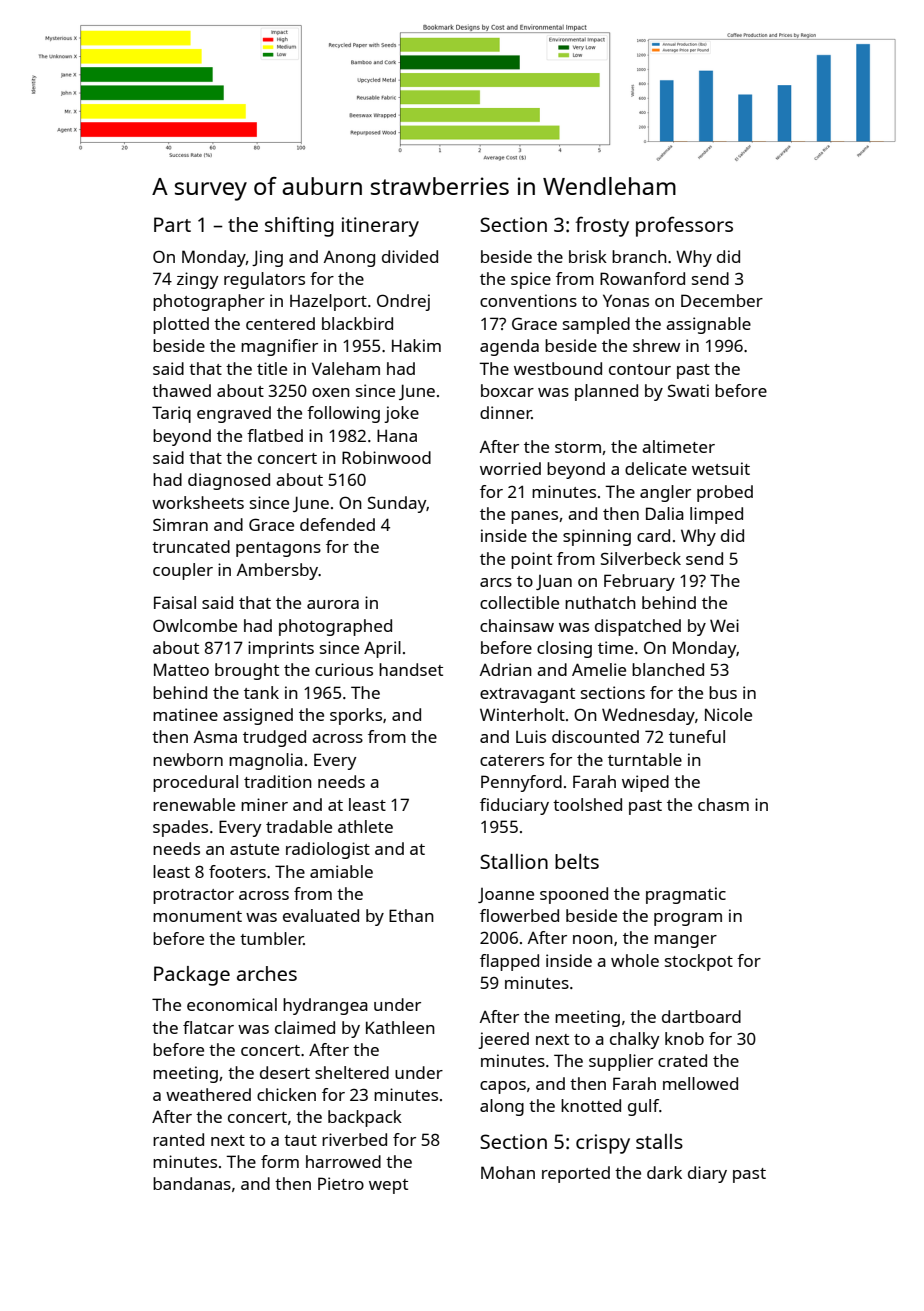  Describe the element at coordinates (208, 1094) in the page. I see `weathered` at that location.
